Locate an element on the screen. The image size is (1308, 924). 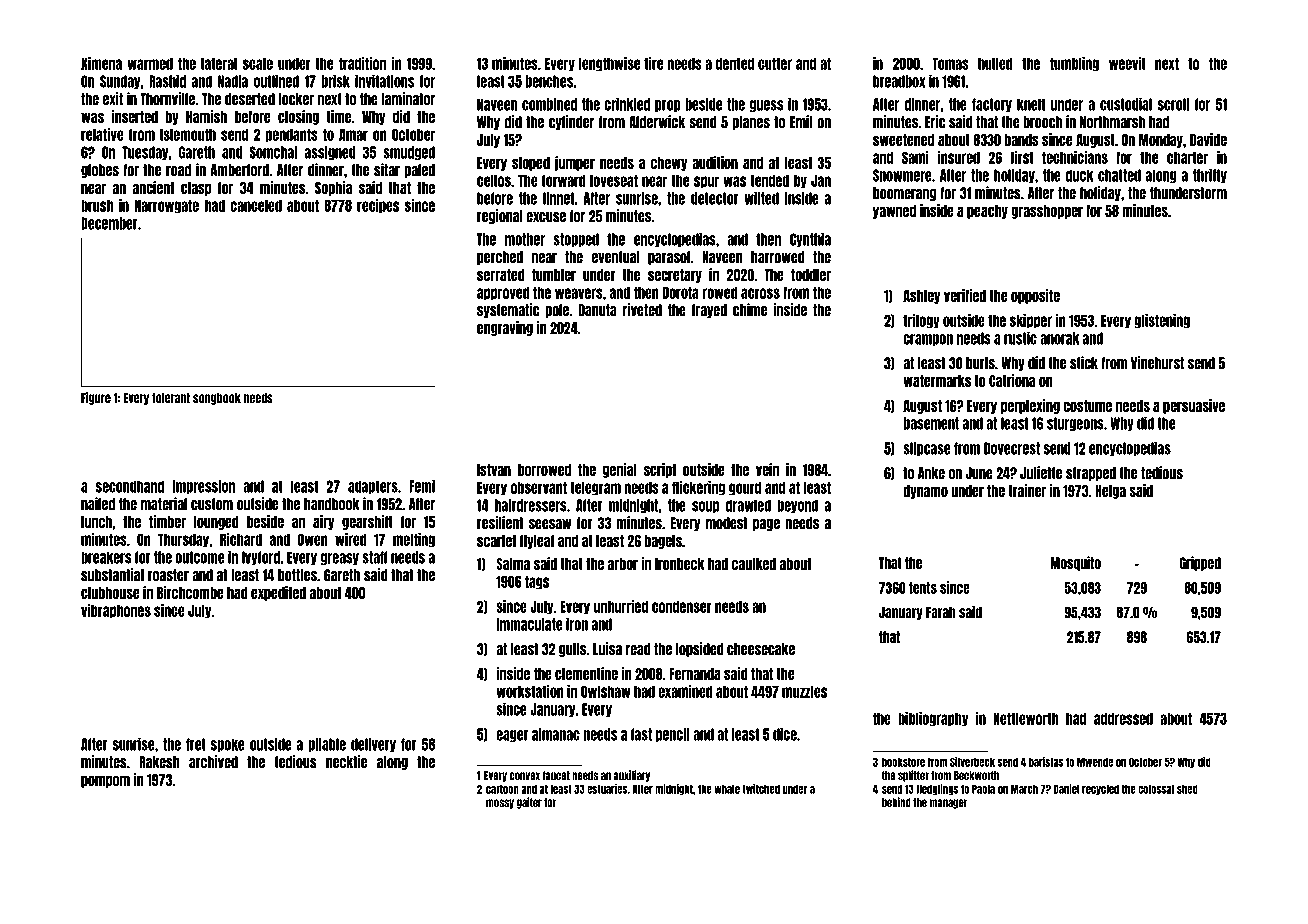
lounged is located at coordinates (216, 523).
